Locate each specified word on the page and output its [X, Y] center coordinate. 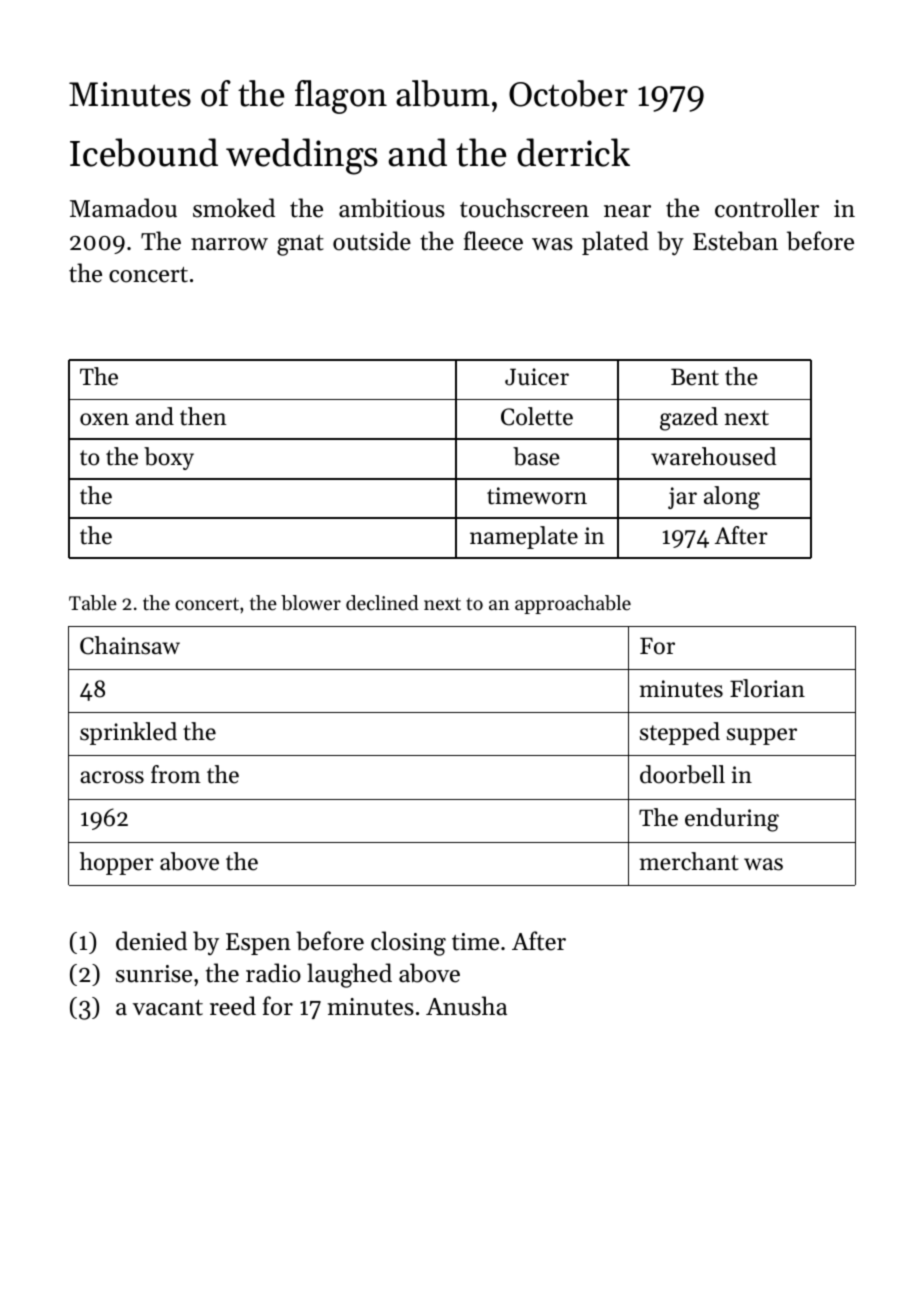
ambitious [392, 208]
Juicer [537, 377]
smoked [234, 208]
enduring [732, 820]
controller [767, 208]
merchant [688, 861]
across [112, 777]
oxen [104, 419]
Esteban [735, 241]
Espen [258, 944]
